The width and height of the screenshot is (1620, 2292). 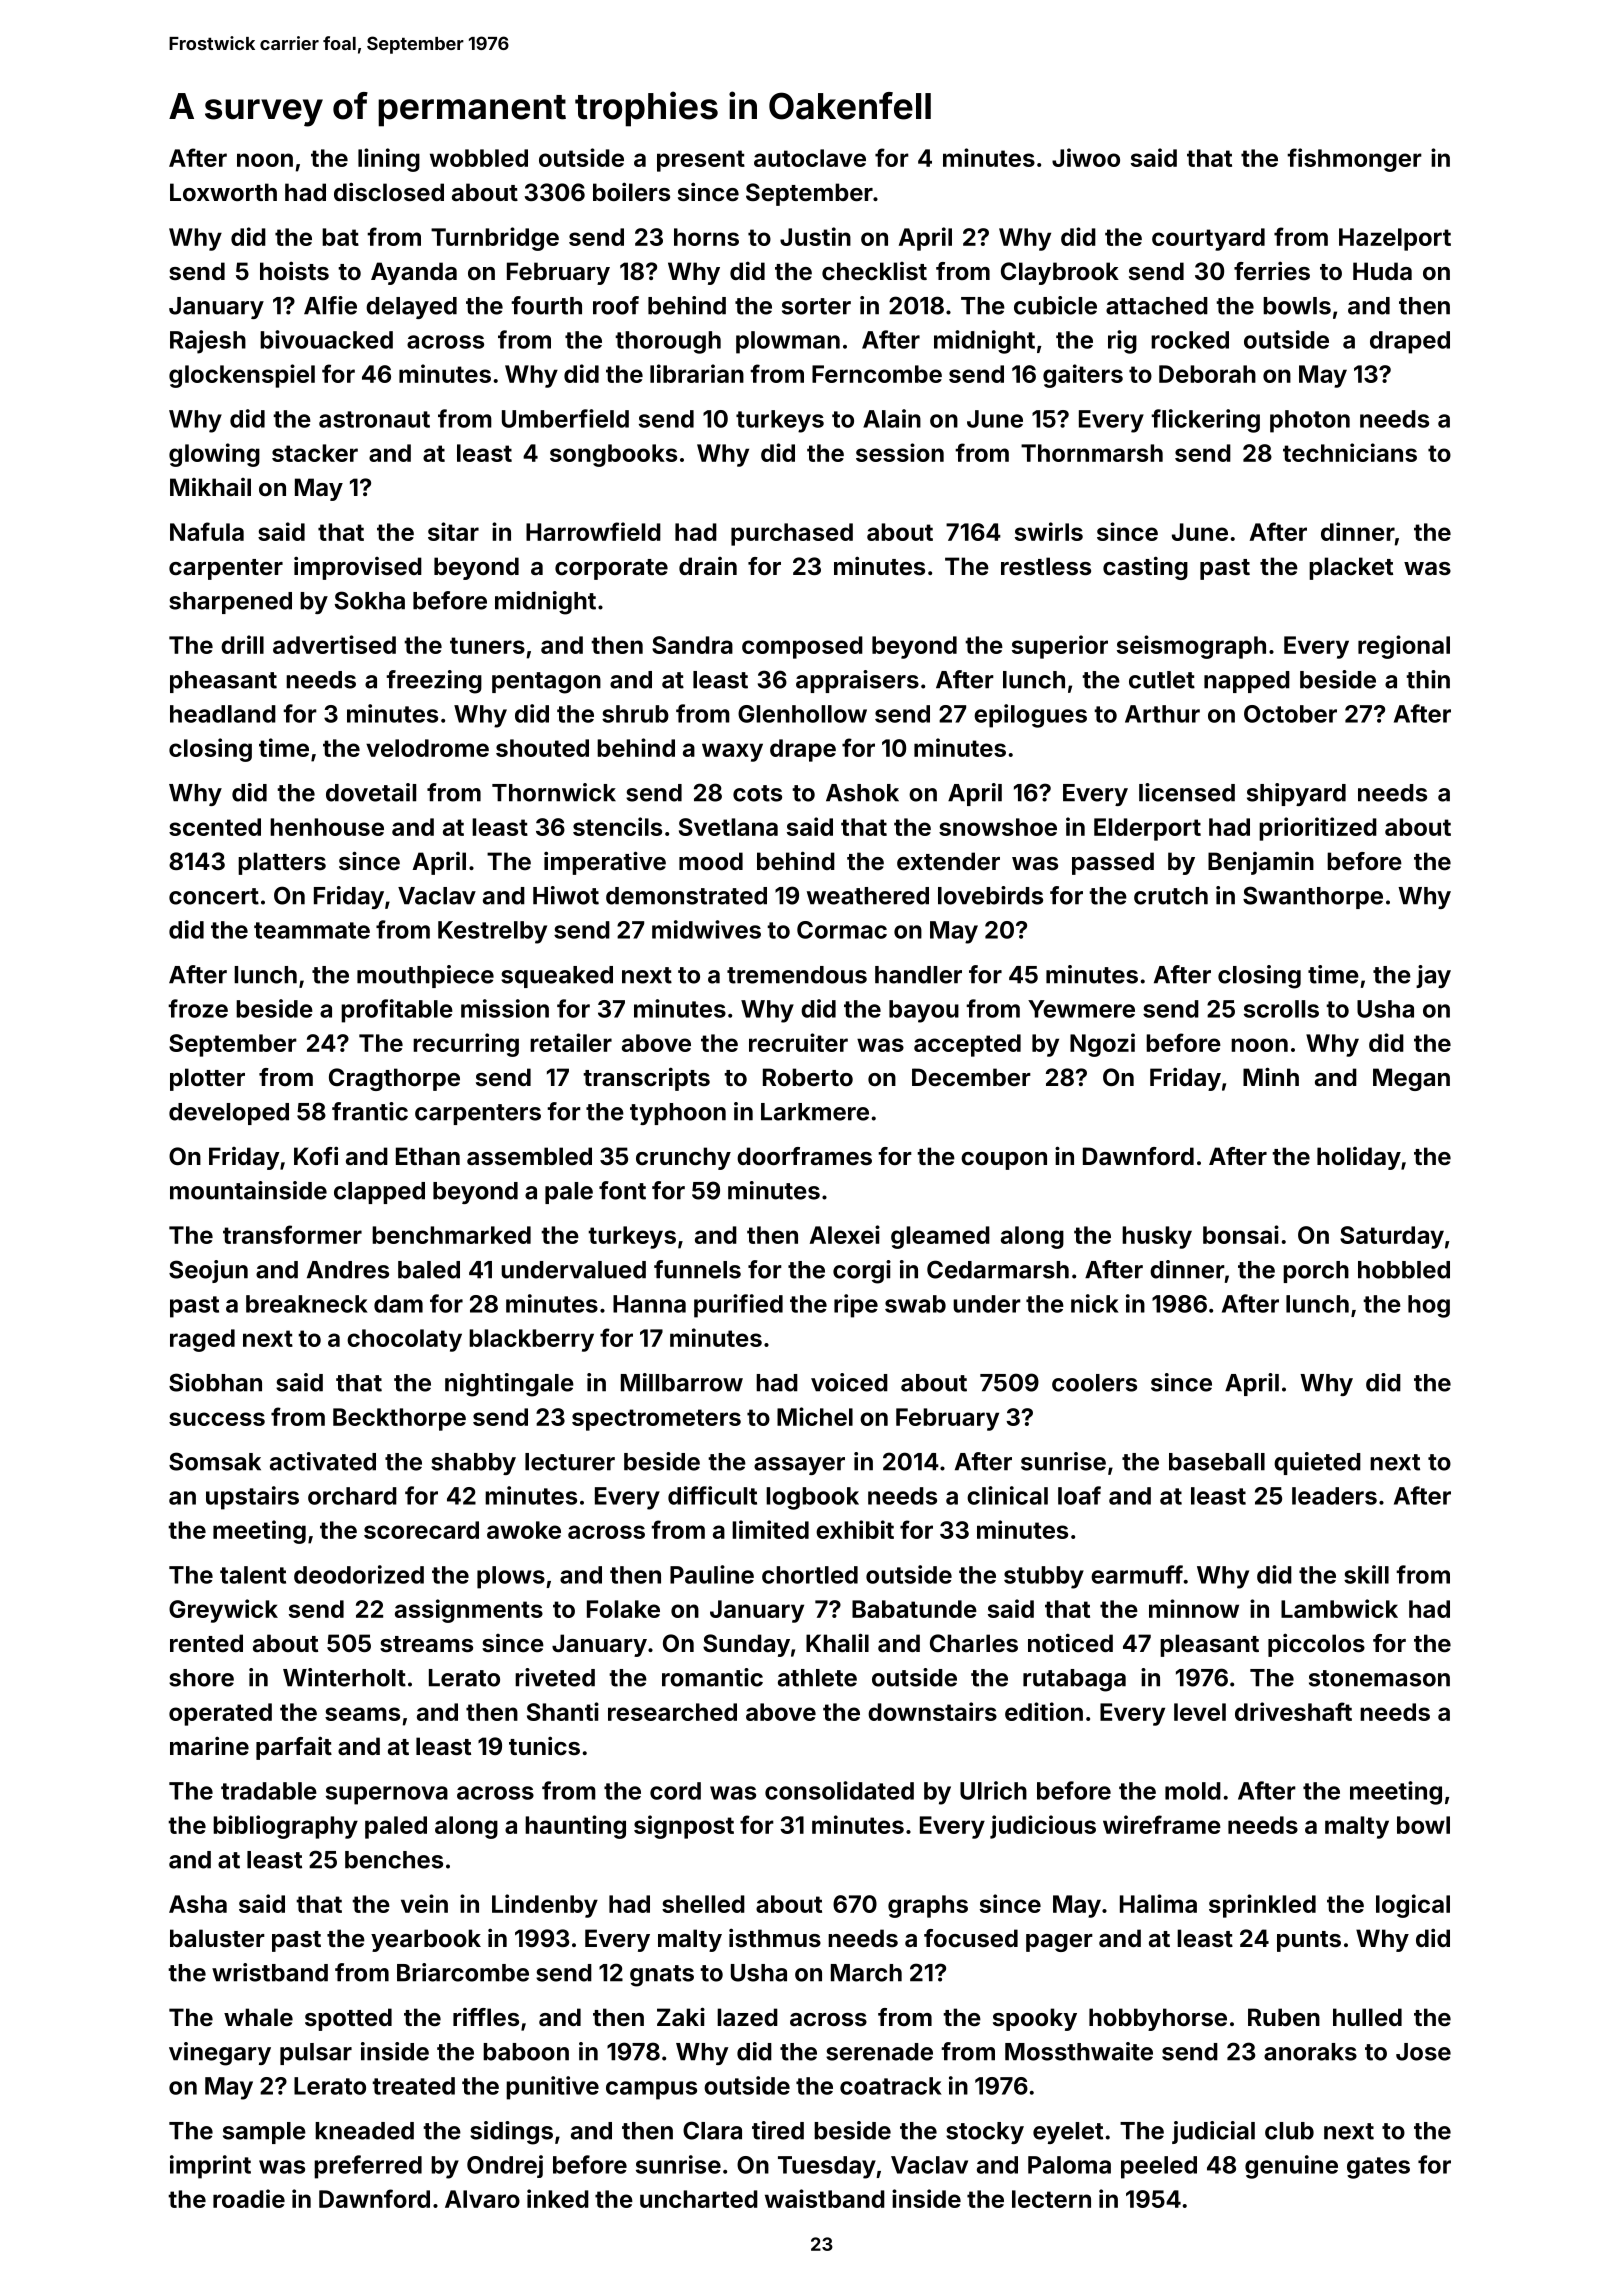 I want to click on astronaut, so click(x=374, y=419).
